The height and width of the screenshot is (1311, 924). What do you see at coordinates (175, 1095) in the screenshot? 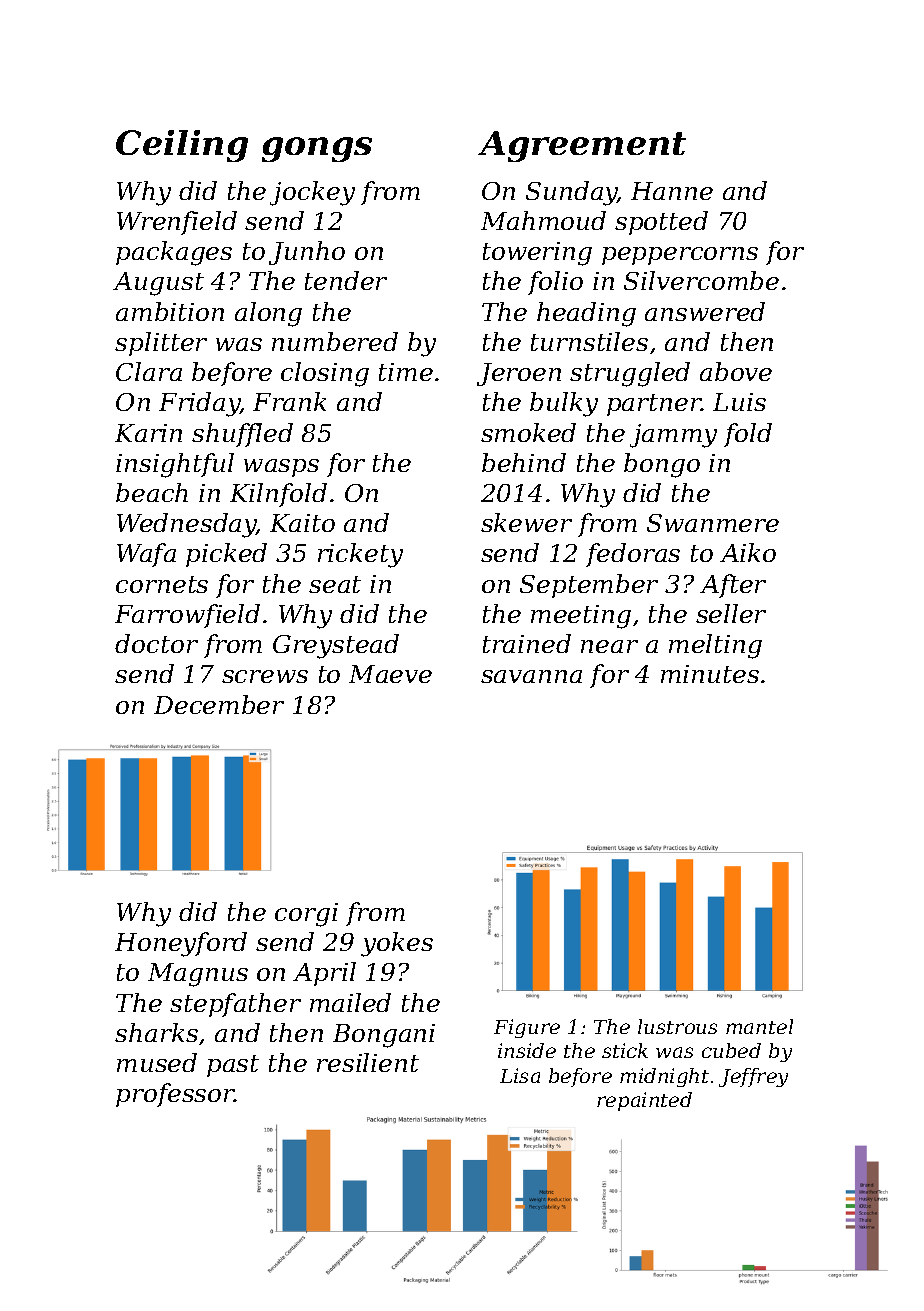
I see `professor` at bounding box center [175, 1095].
